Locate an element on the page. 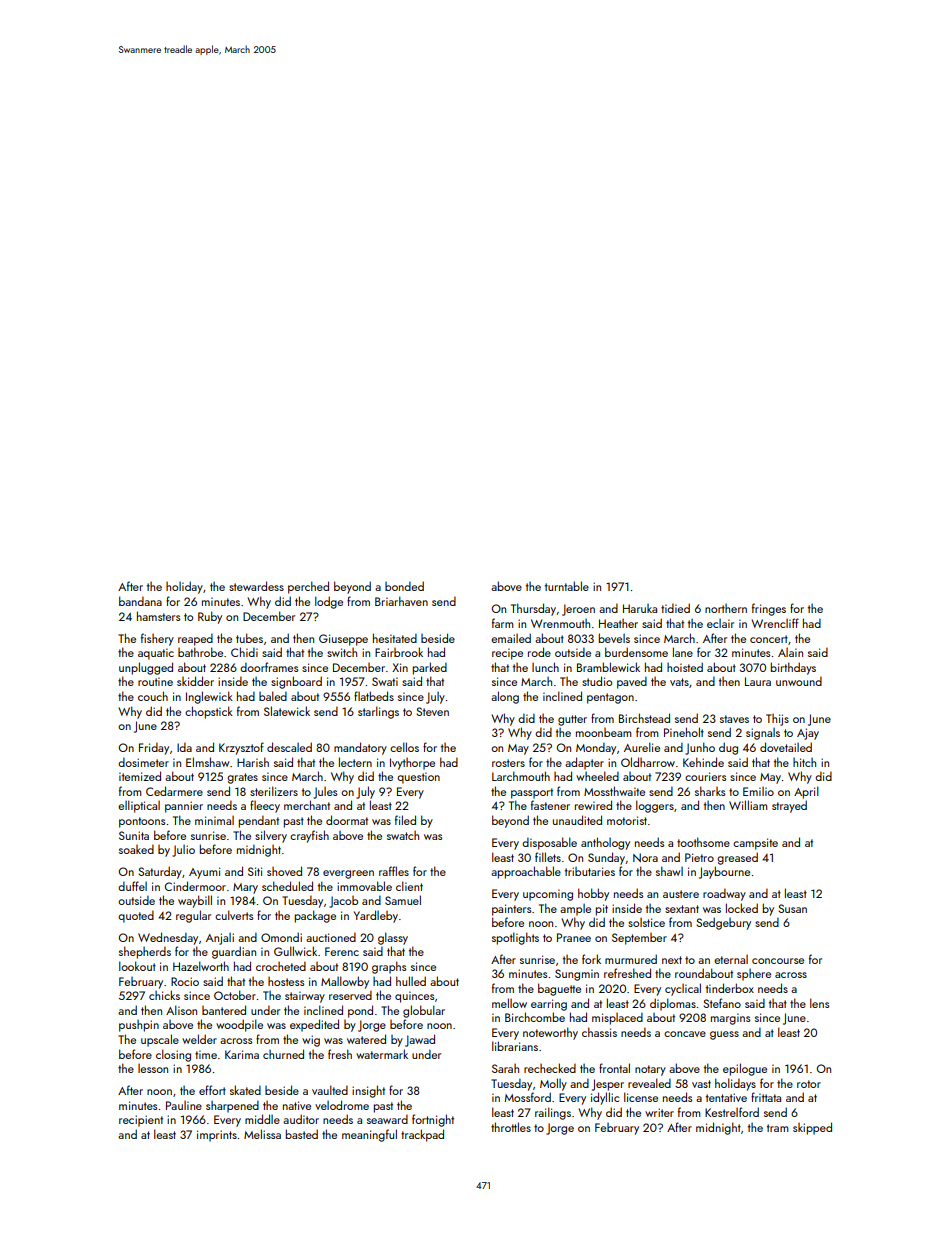  spotlights is located at coordinates (515, 938).
